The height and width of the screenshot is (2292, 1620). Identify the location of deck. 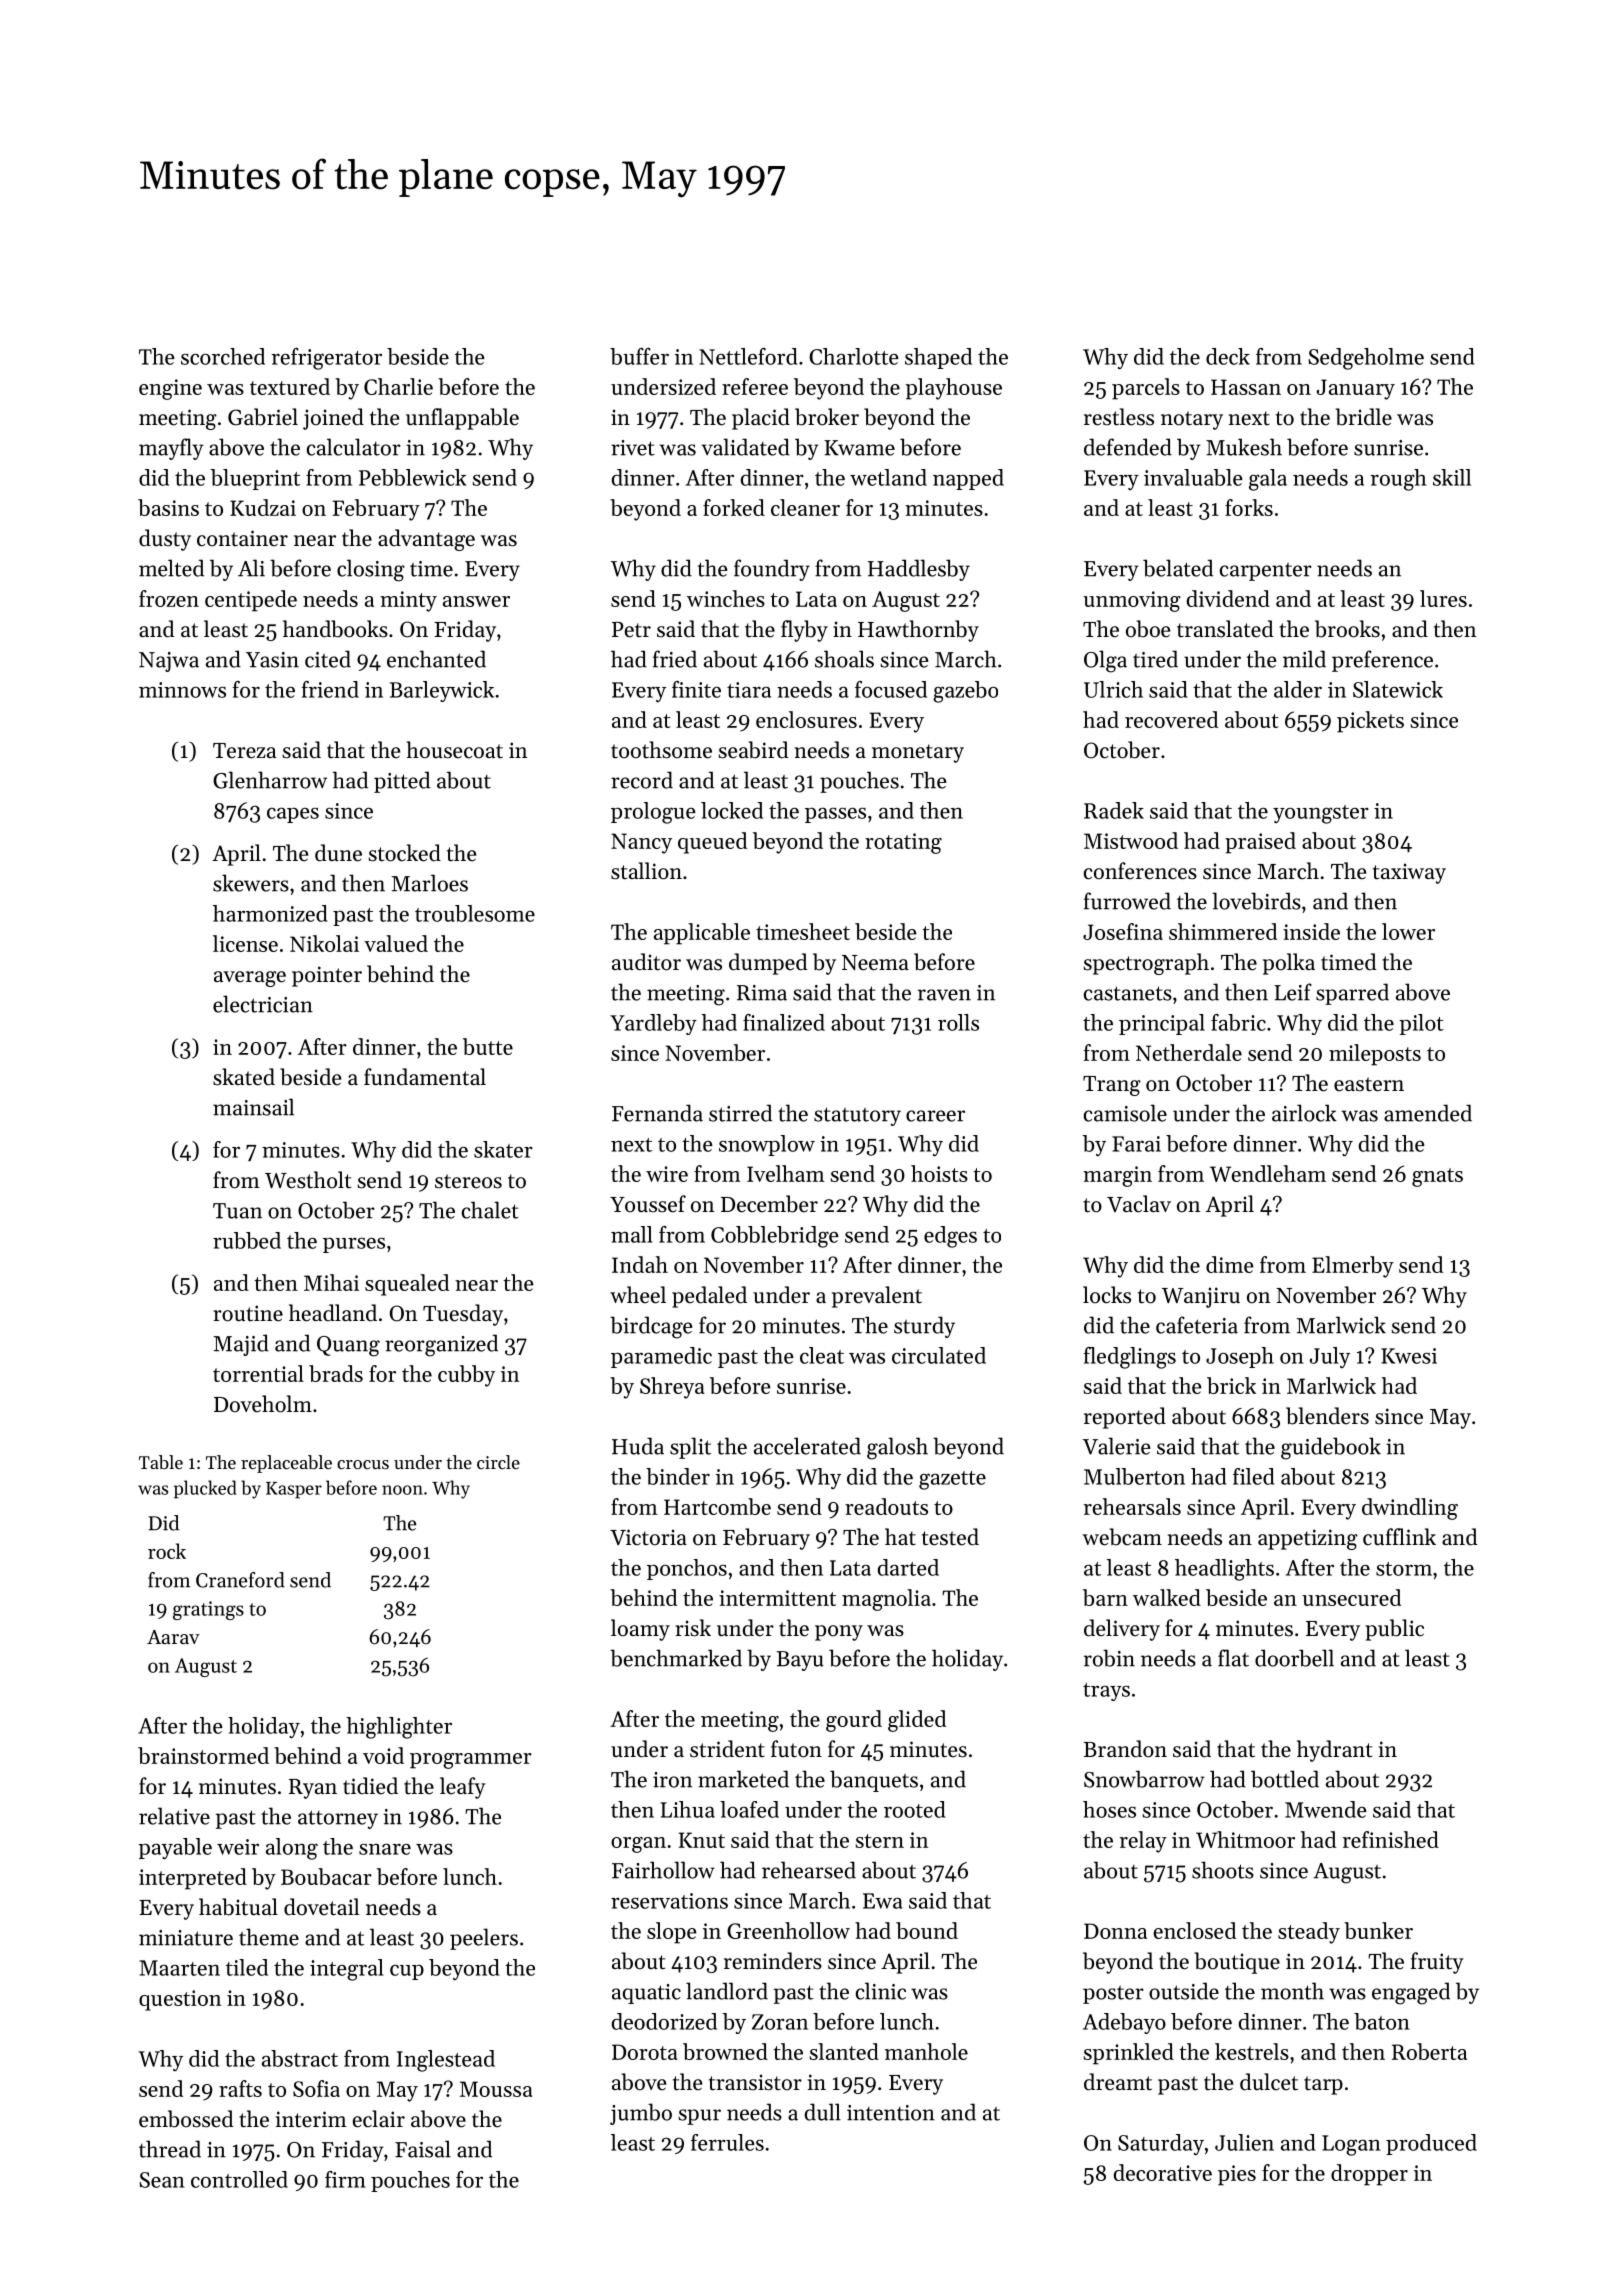
(1228, 356).
